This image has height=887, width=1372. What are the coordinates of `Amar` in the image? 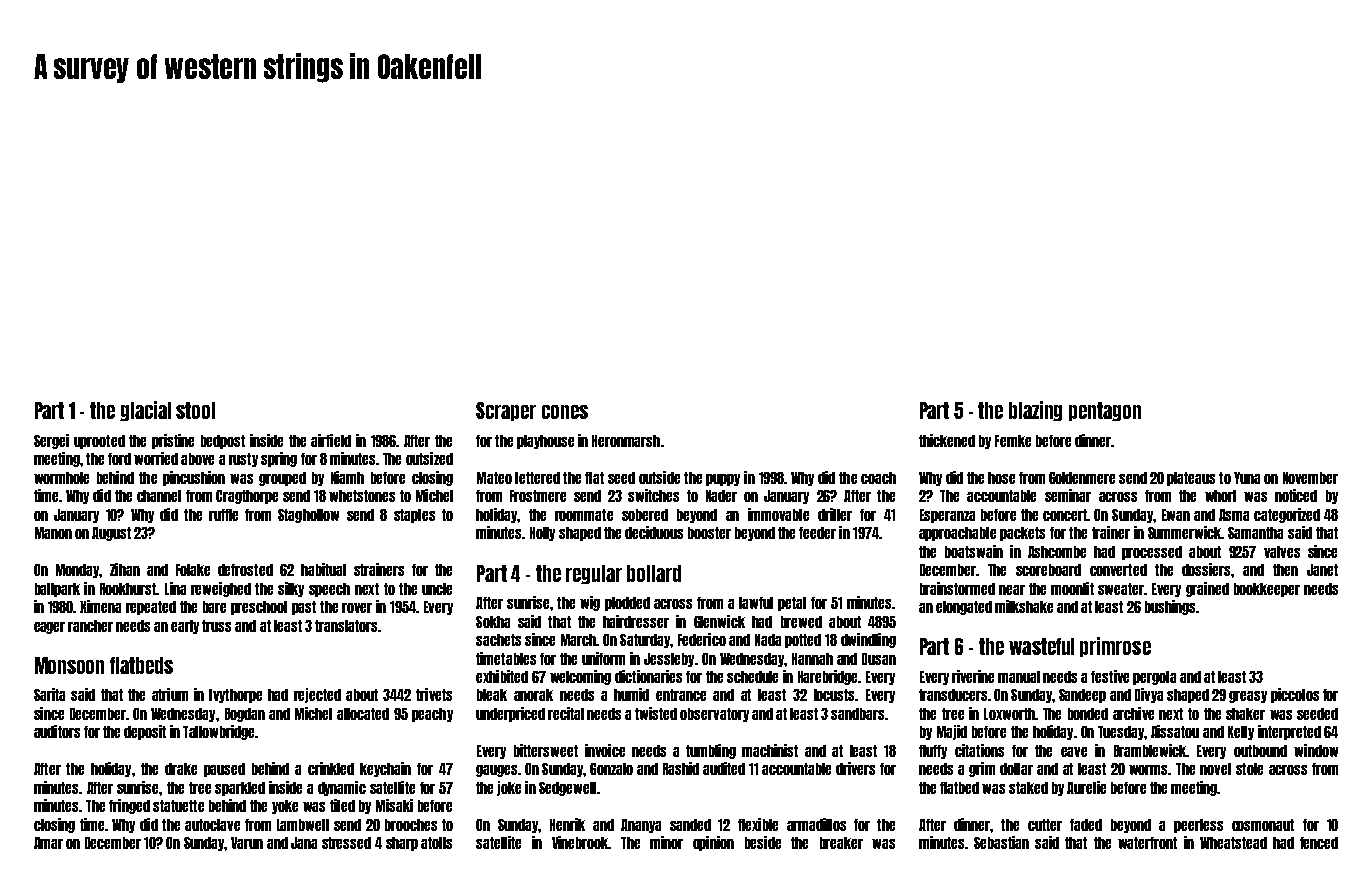 It's located at (48, 843).
